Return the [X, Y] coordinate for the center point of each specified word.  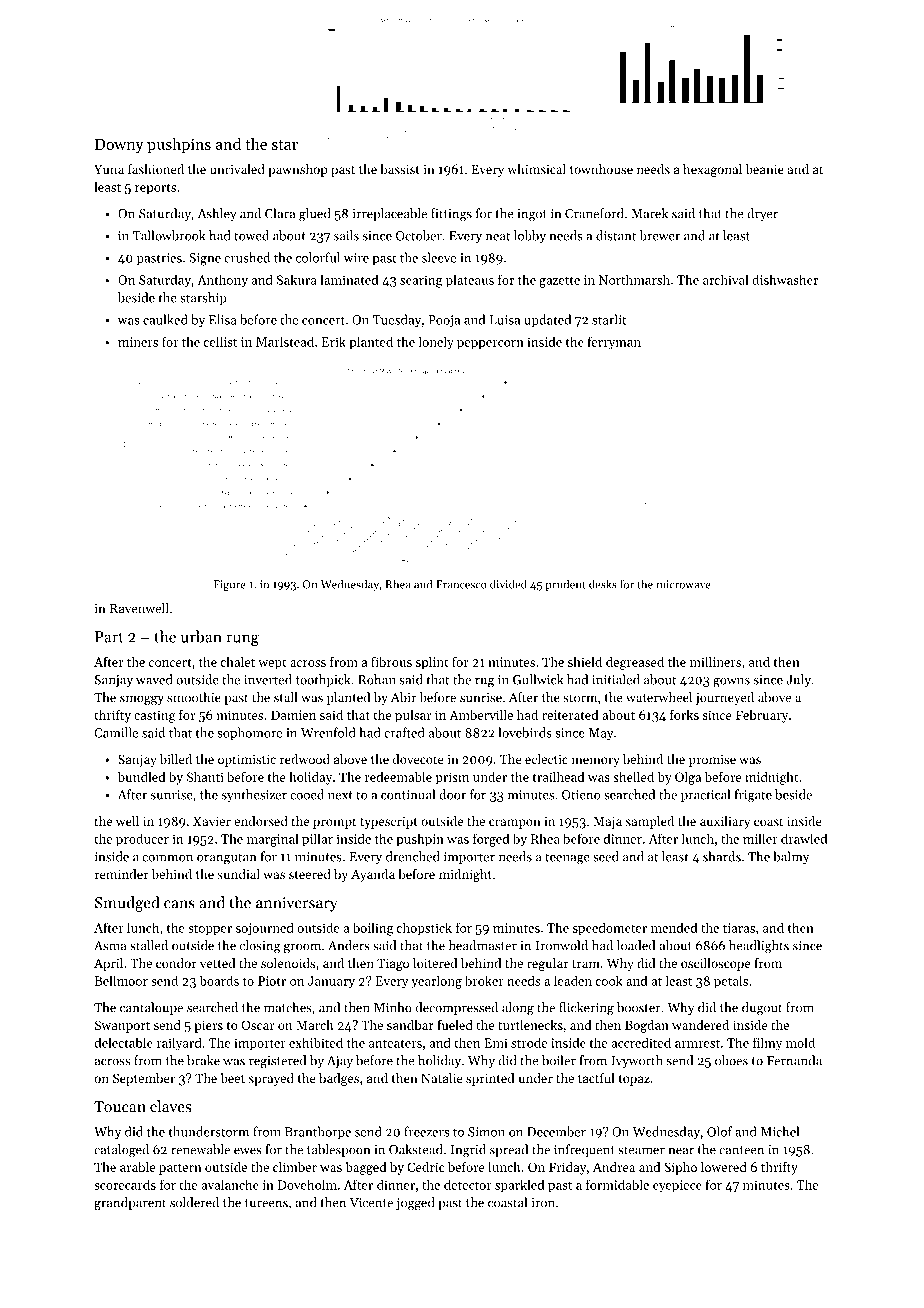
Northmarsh [634, 279]
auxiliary [725, 822]
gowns [731, 683]
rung [242, 640]
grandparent [130, 1204]
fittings [451, 215]
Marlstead [285, 341]
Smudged [127, 904]
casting [154, 716]
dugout [762, 1009]
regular [548, 964]
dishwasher [785, 279]
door [452, 794]
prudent [565, 585]
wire [356, 258]
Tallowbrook [169, 235]
